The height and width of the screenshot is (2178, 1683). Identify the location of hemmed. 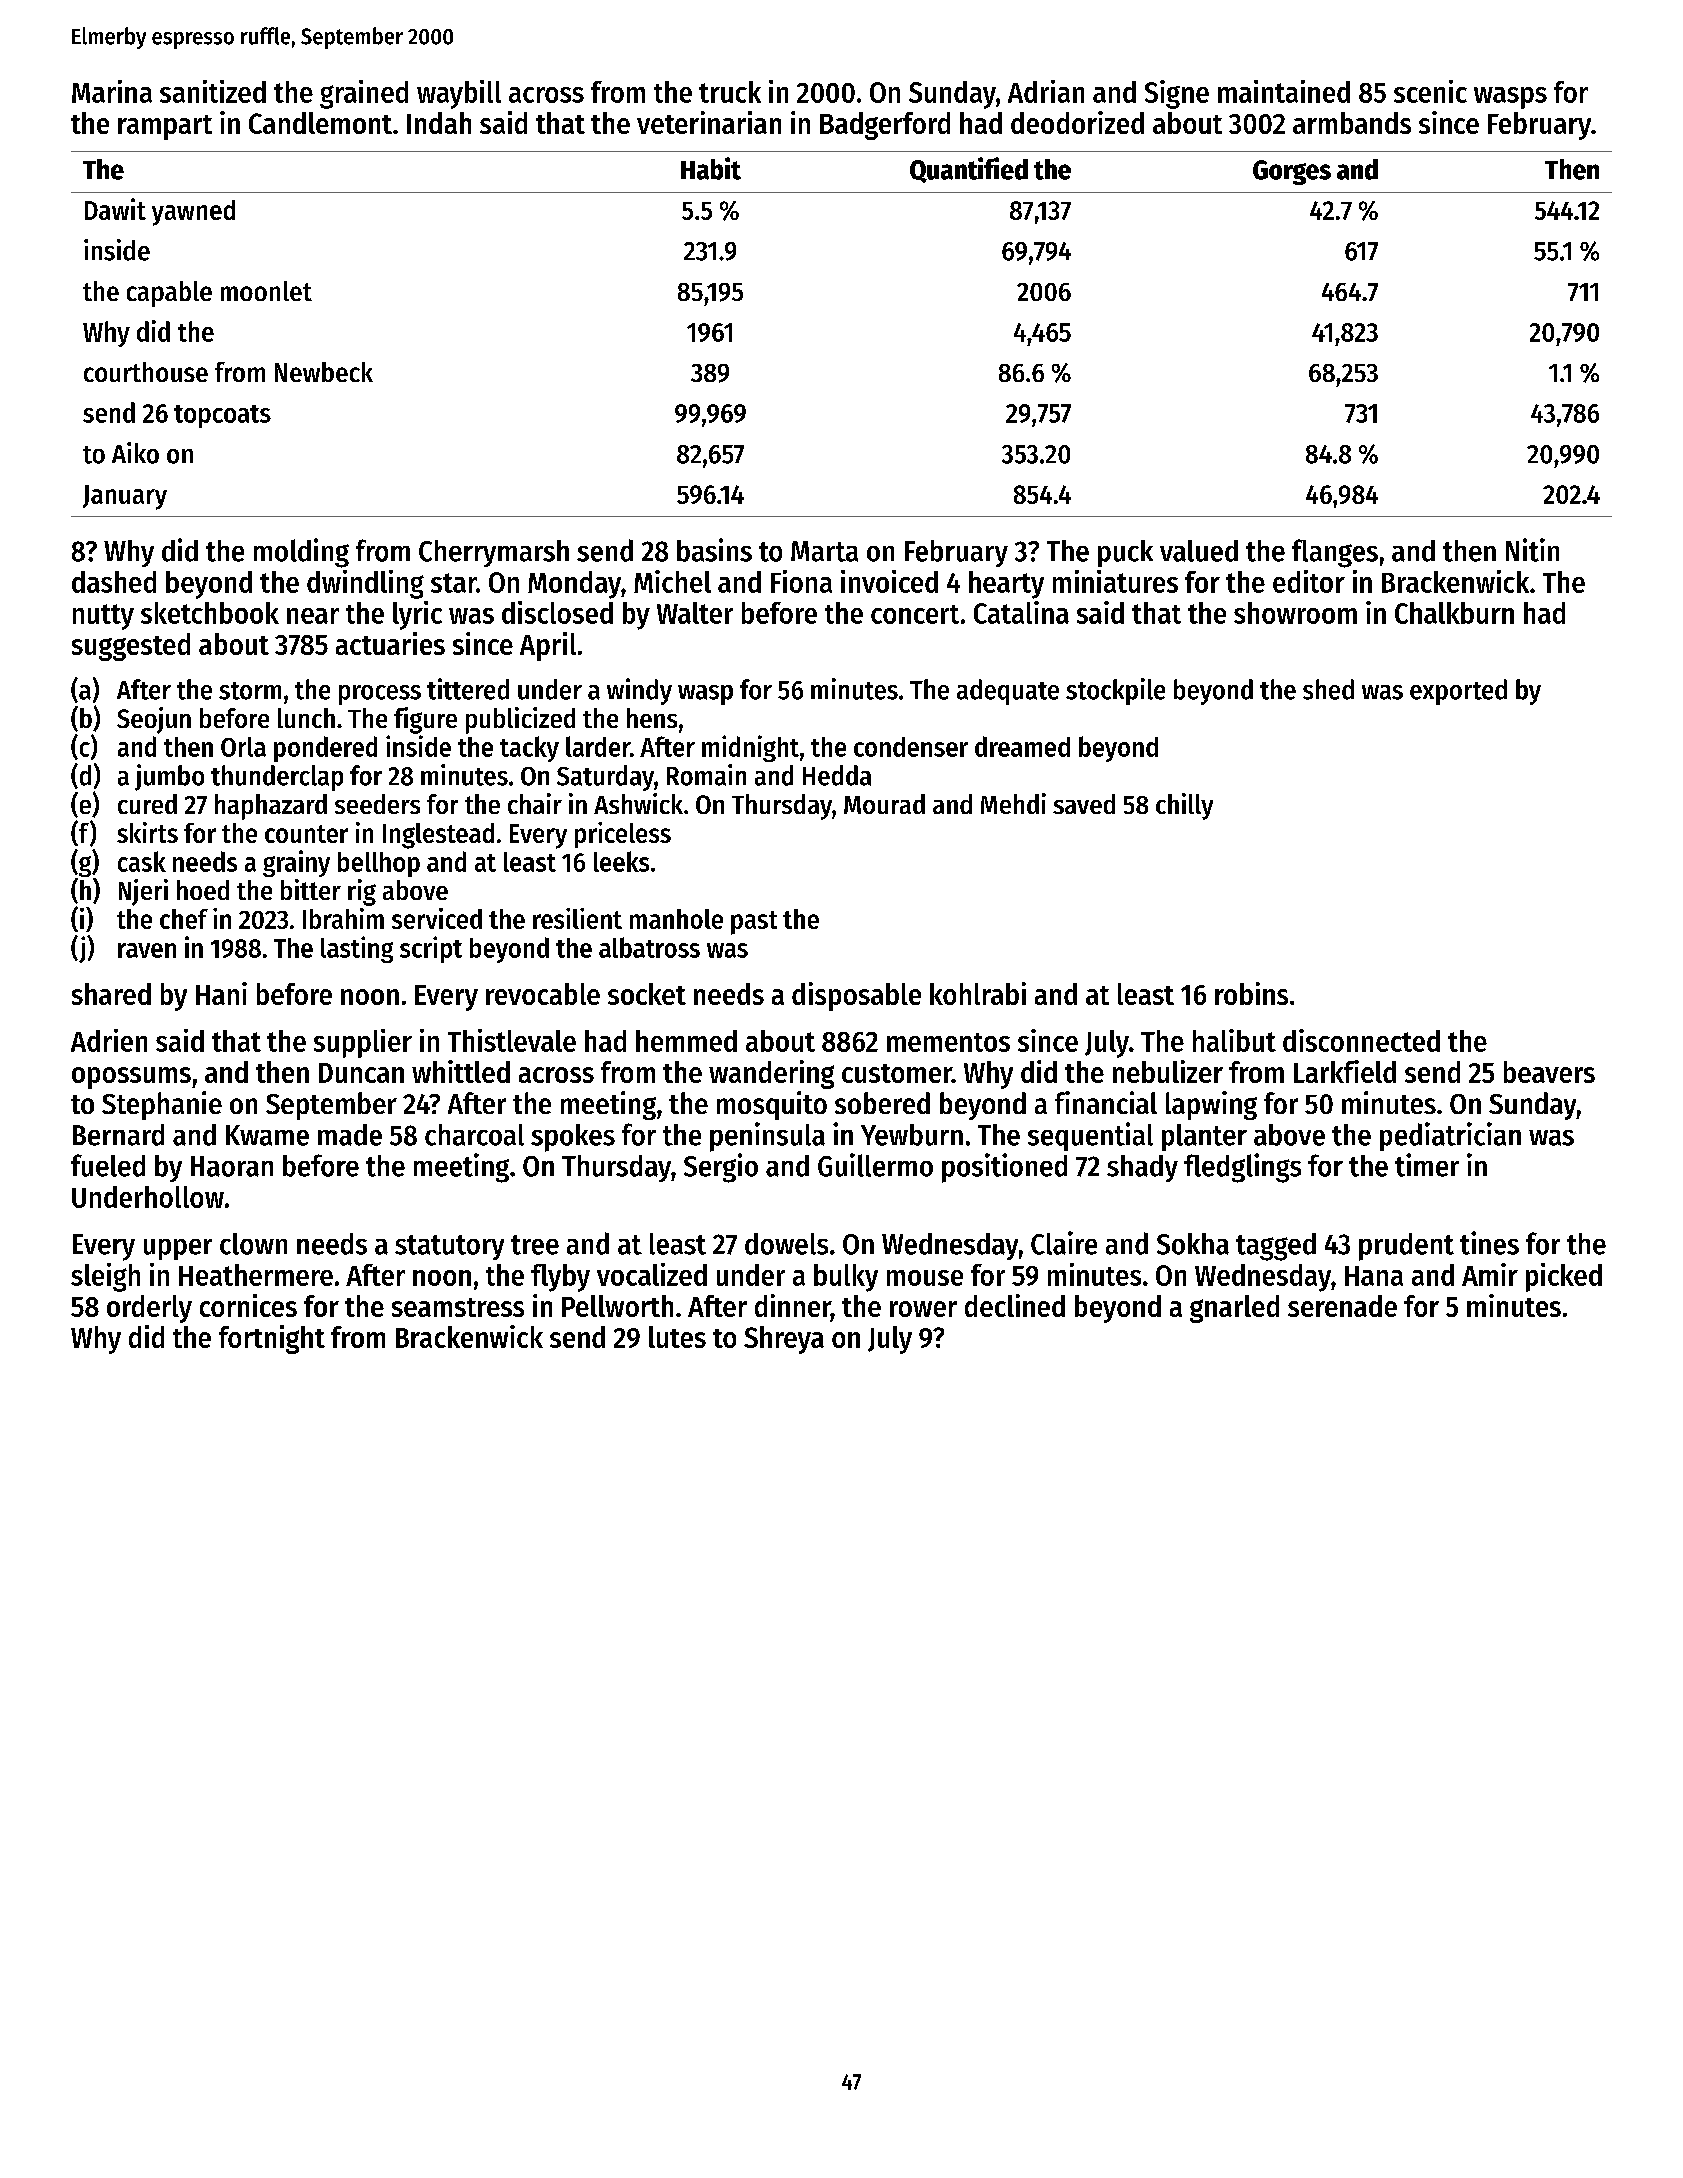
(686, 1041).
